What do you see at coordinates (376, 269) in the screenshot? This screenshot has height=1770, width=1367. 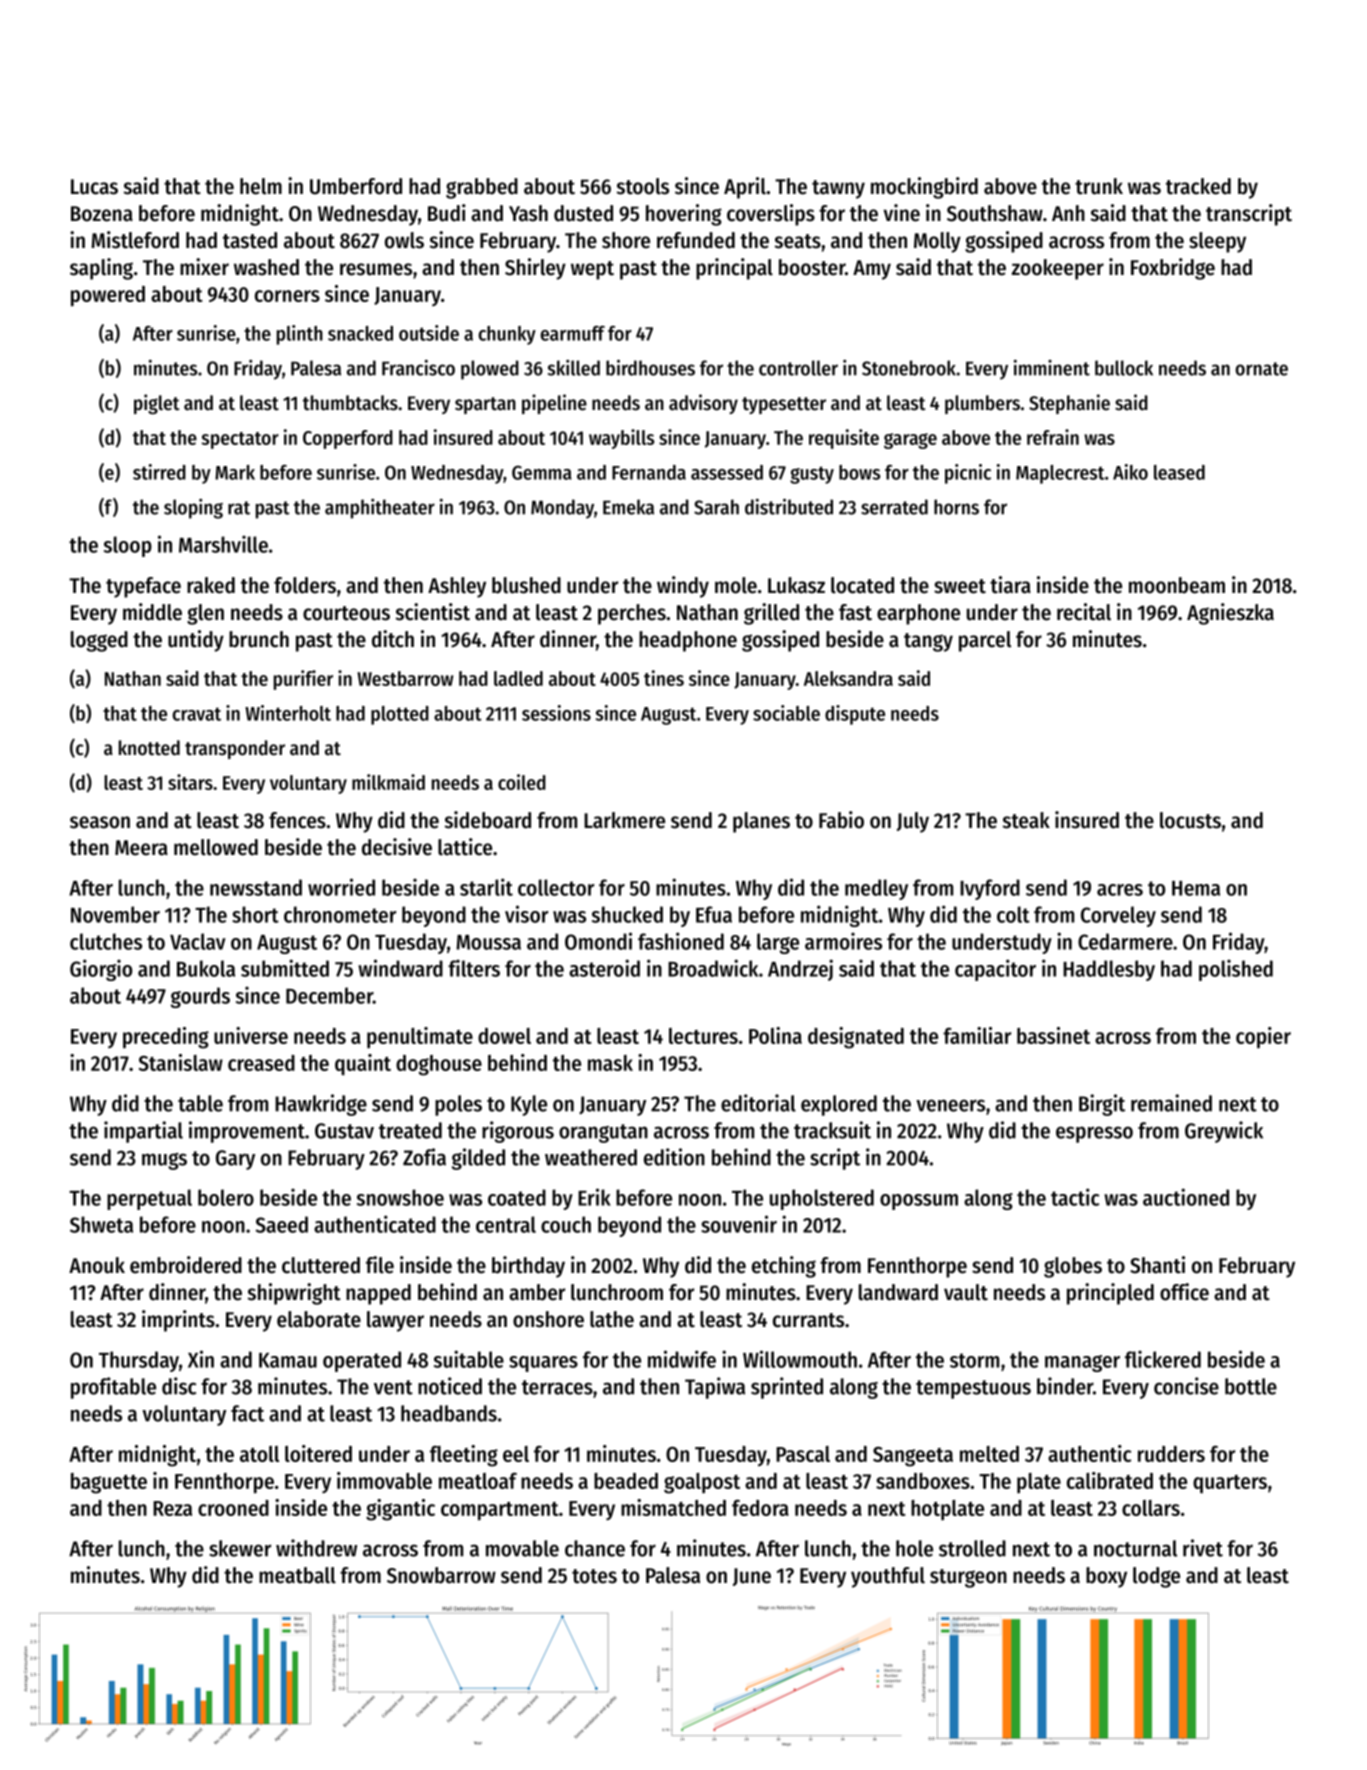 I see `resumes` at bounding box center [376, 269].
